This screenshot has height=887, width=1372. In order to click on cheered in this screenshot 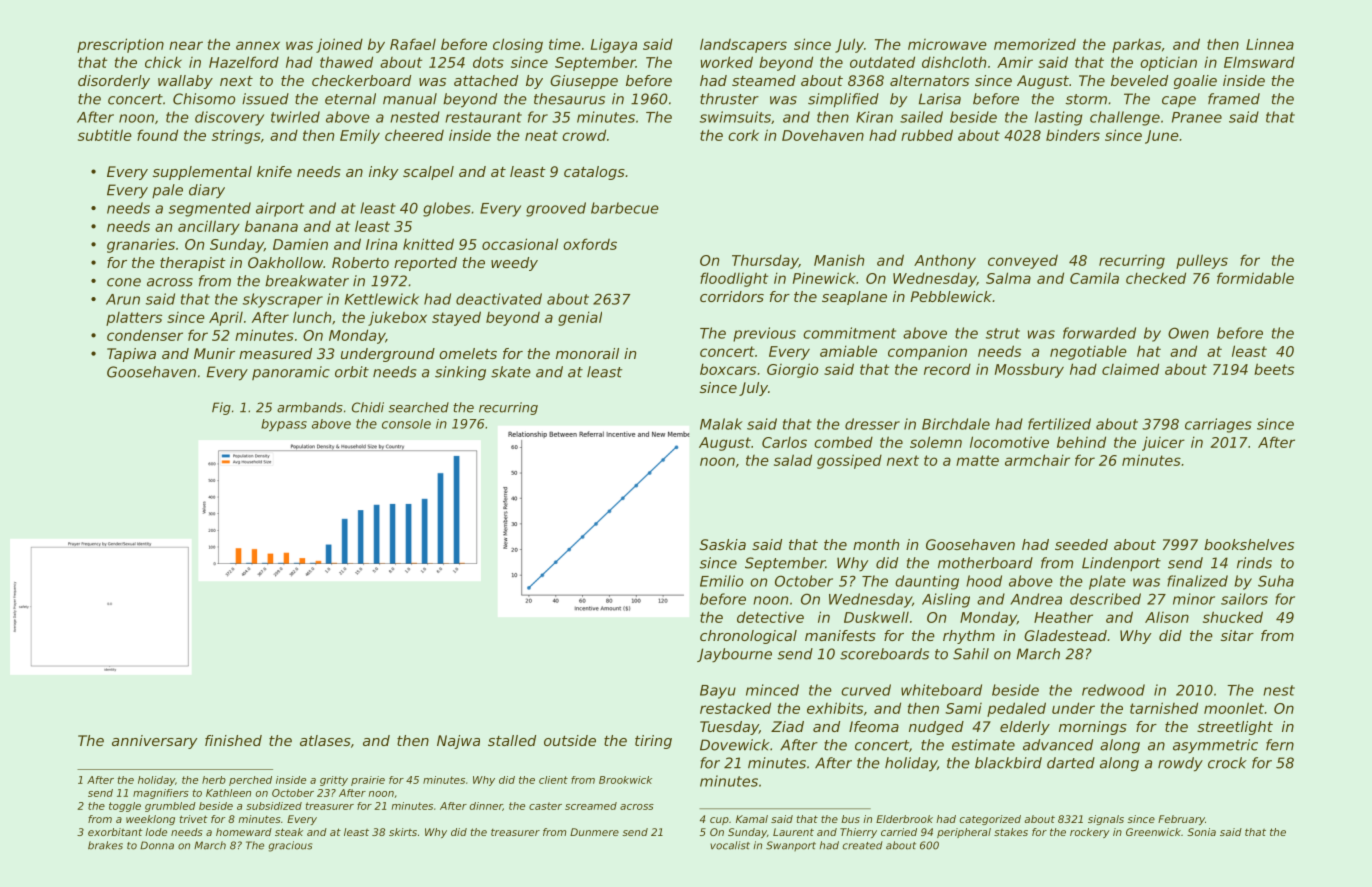, I will do `click(414, 135)`.
